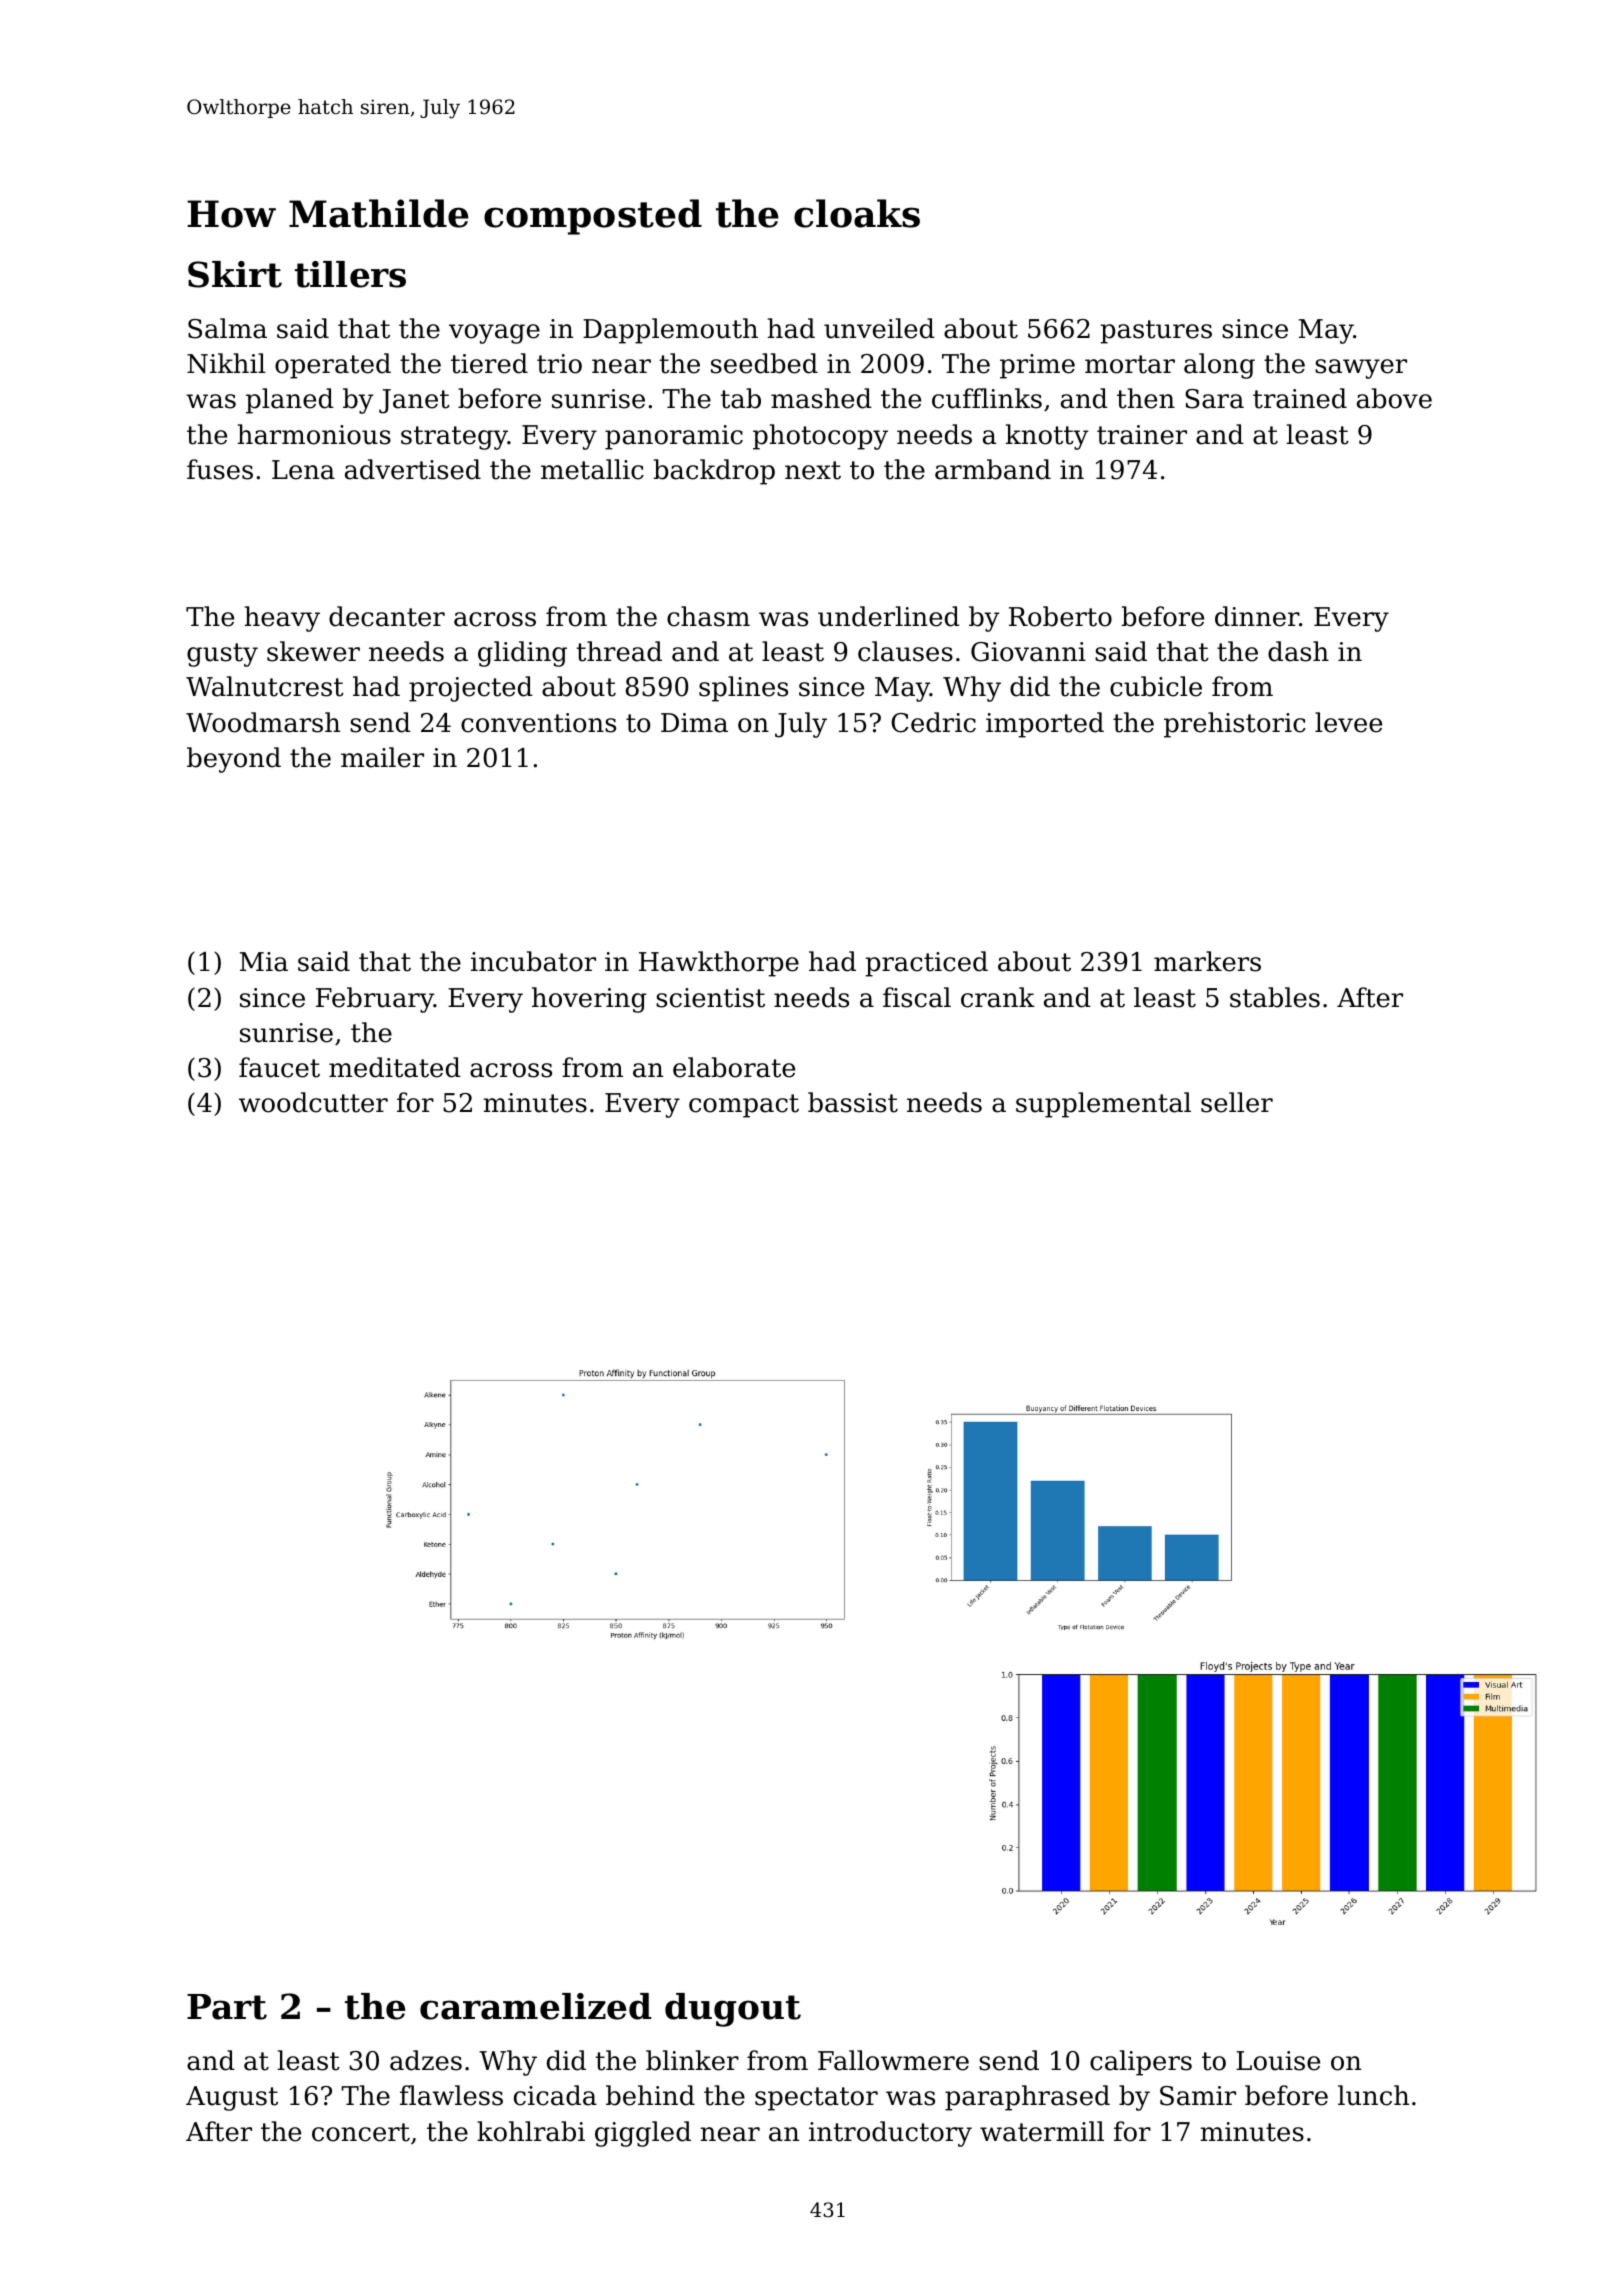  Describe the element at coordinates (395, 1067) in the screenshot. I see `meditated` at that location.
